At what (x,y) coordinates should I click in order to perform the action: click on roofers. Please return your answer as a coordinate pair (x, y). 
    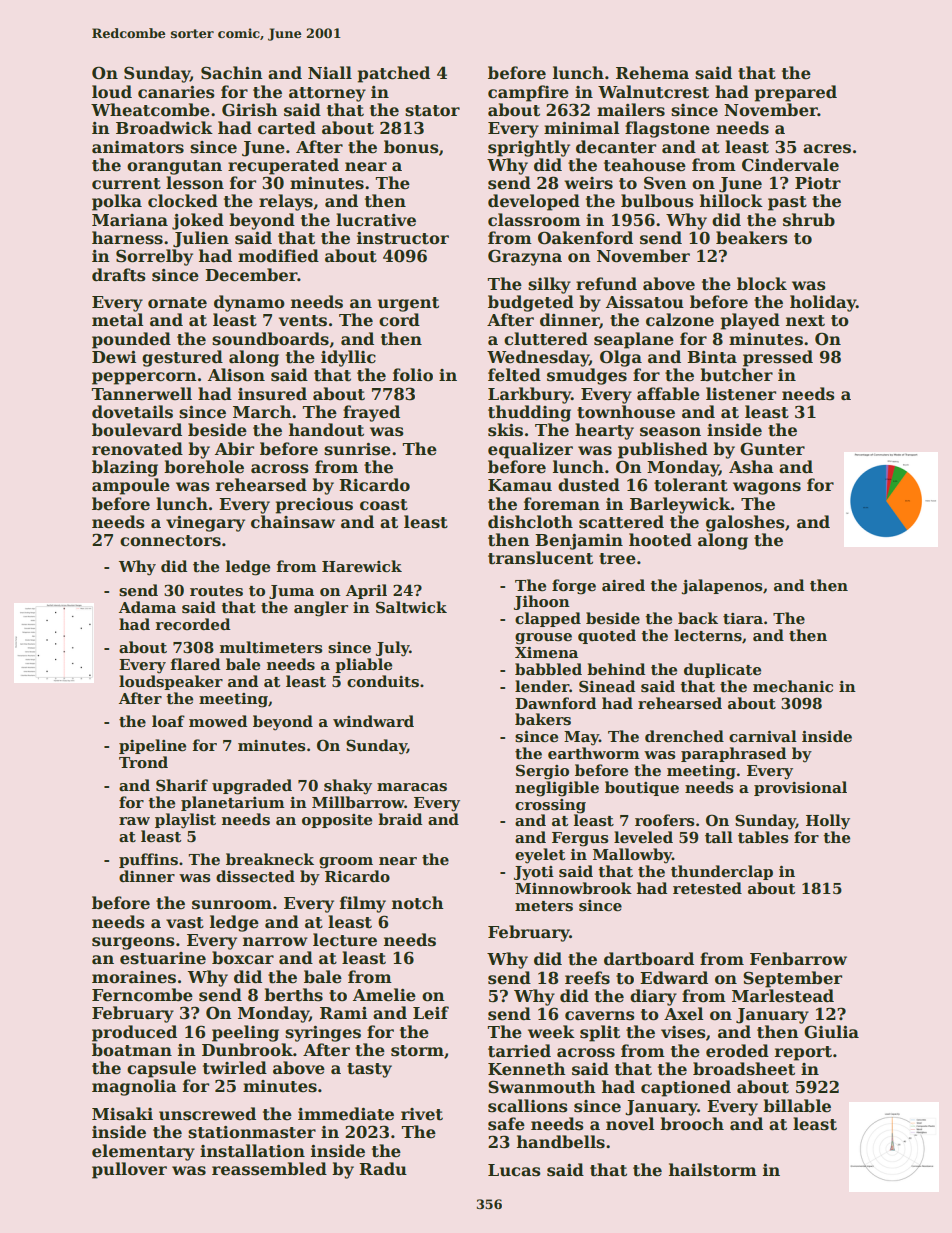
    Looking at the image, I should click on (665, 820).
